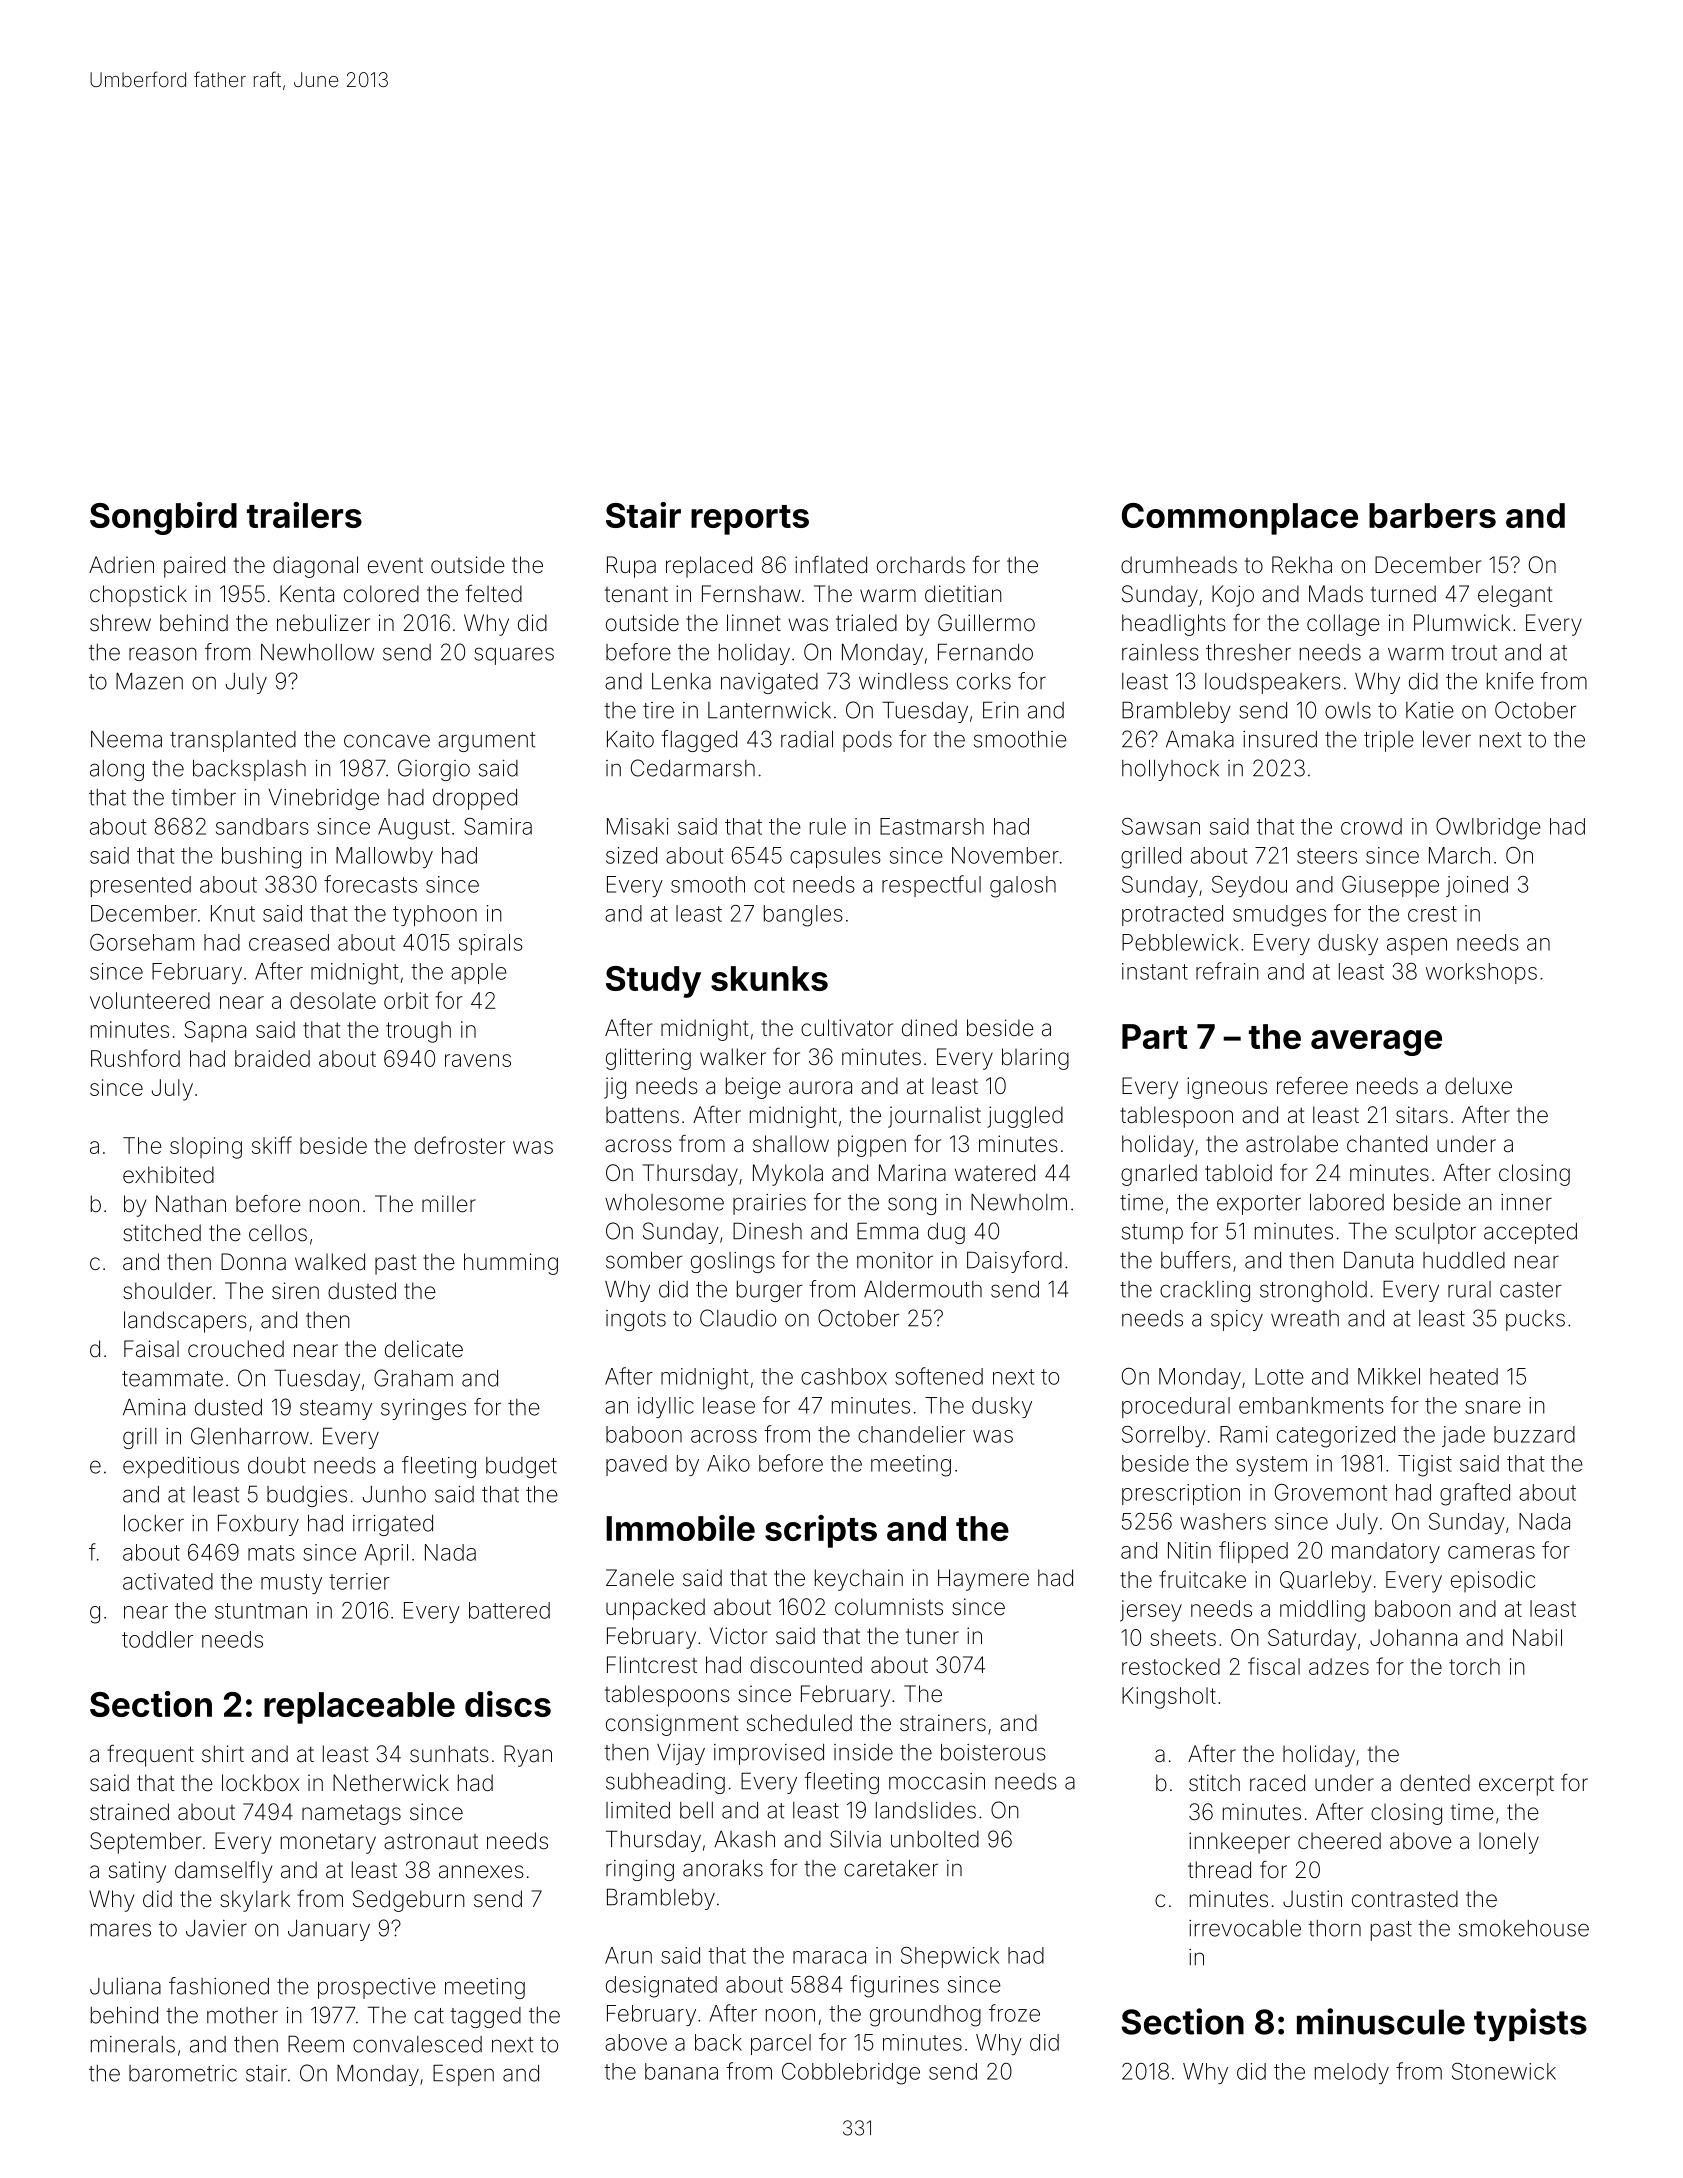  I want to click on idyllic, so click(666, 1407).
